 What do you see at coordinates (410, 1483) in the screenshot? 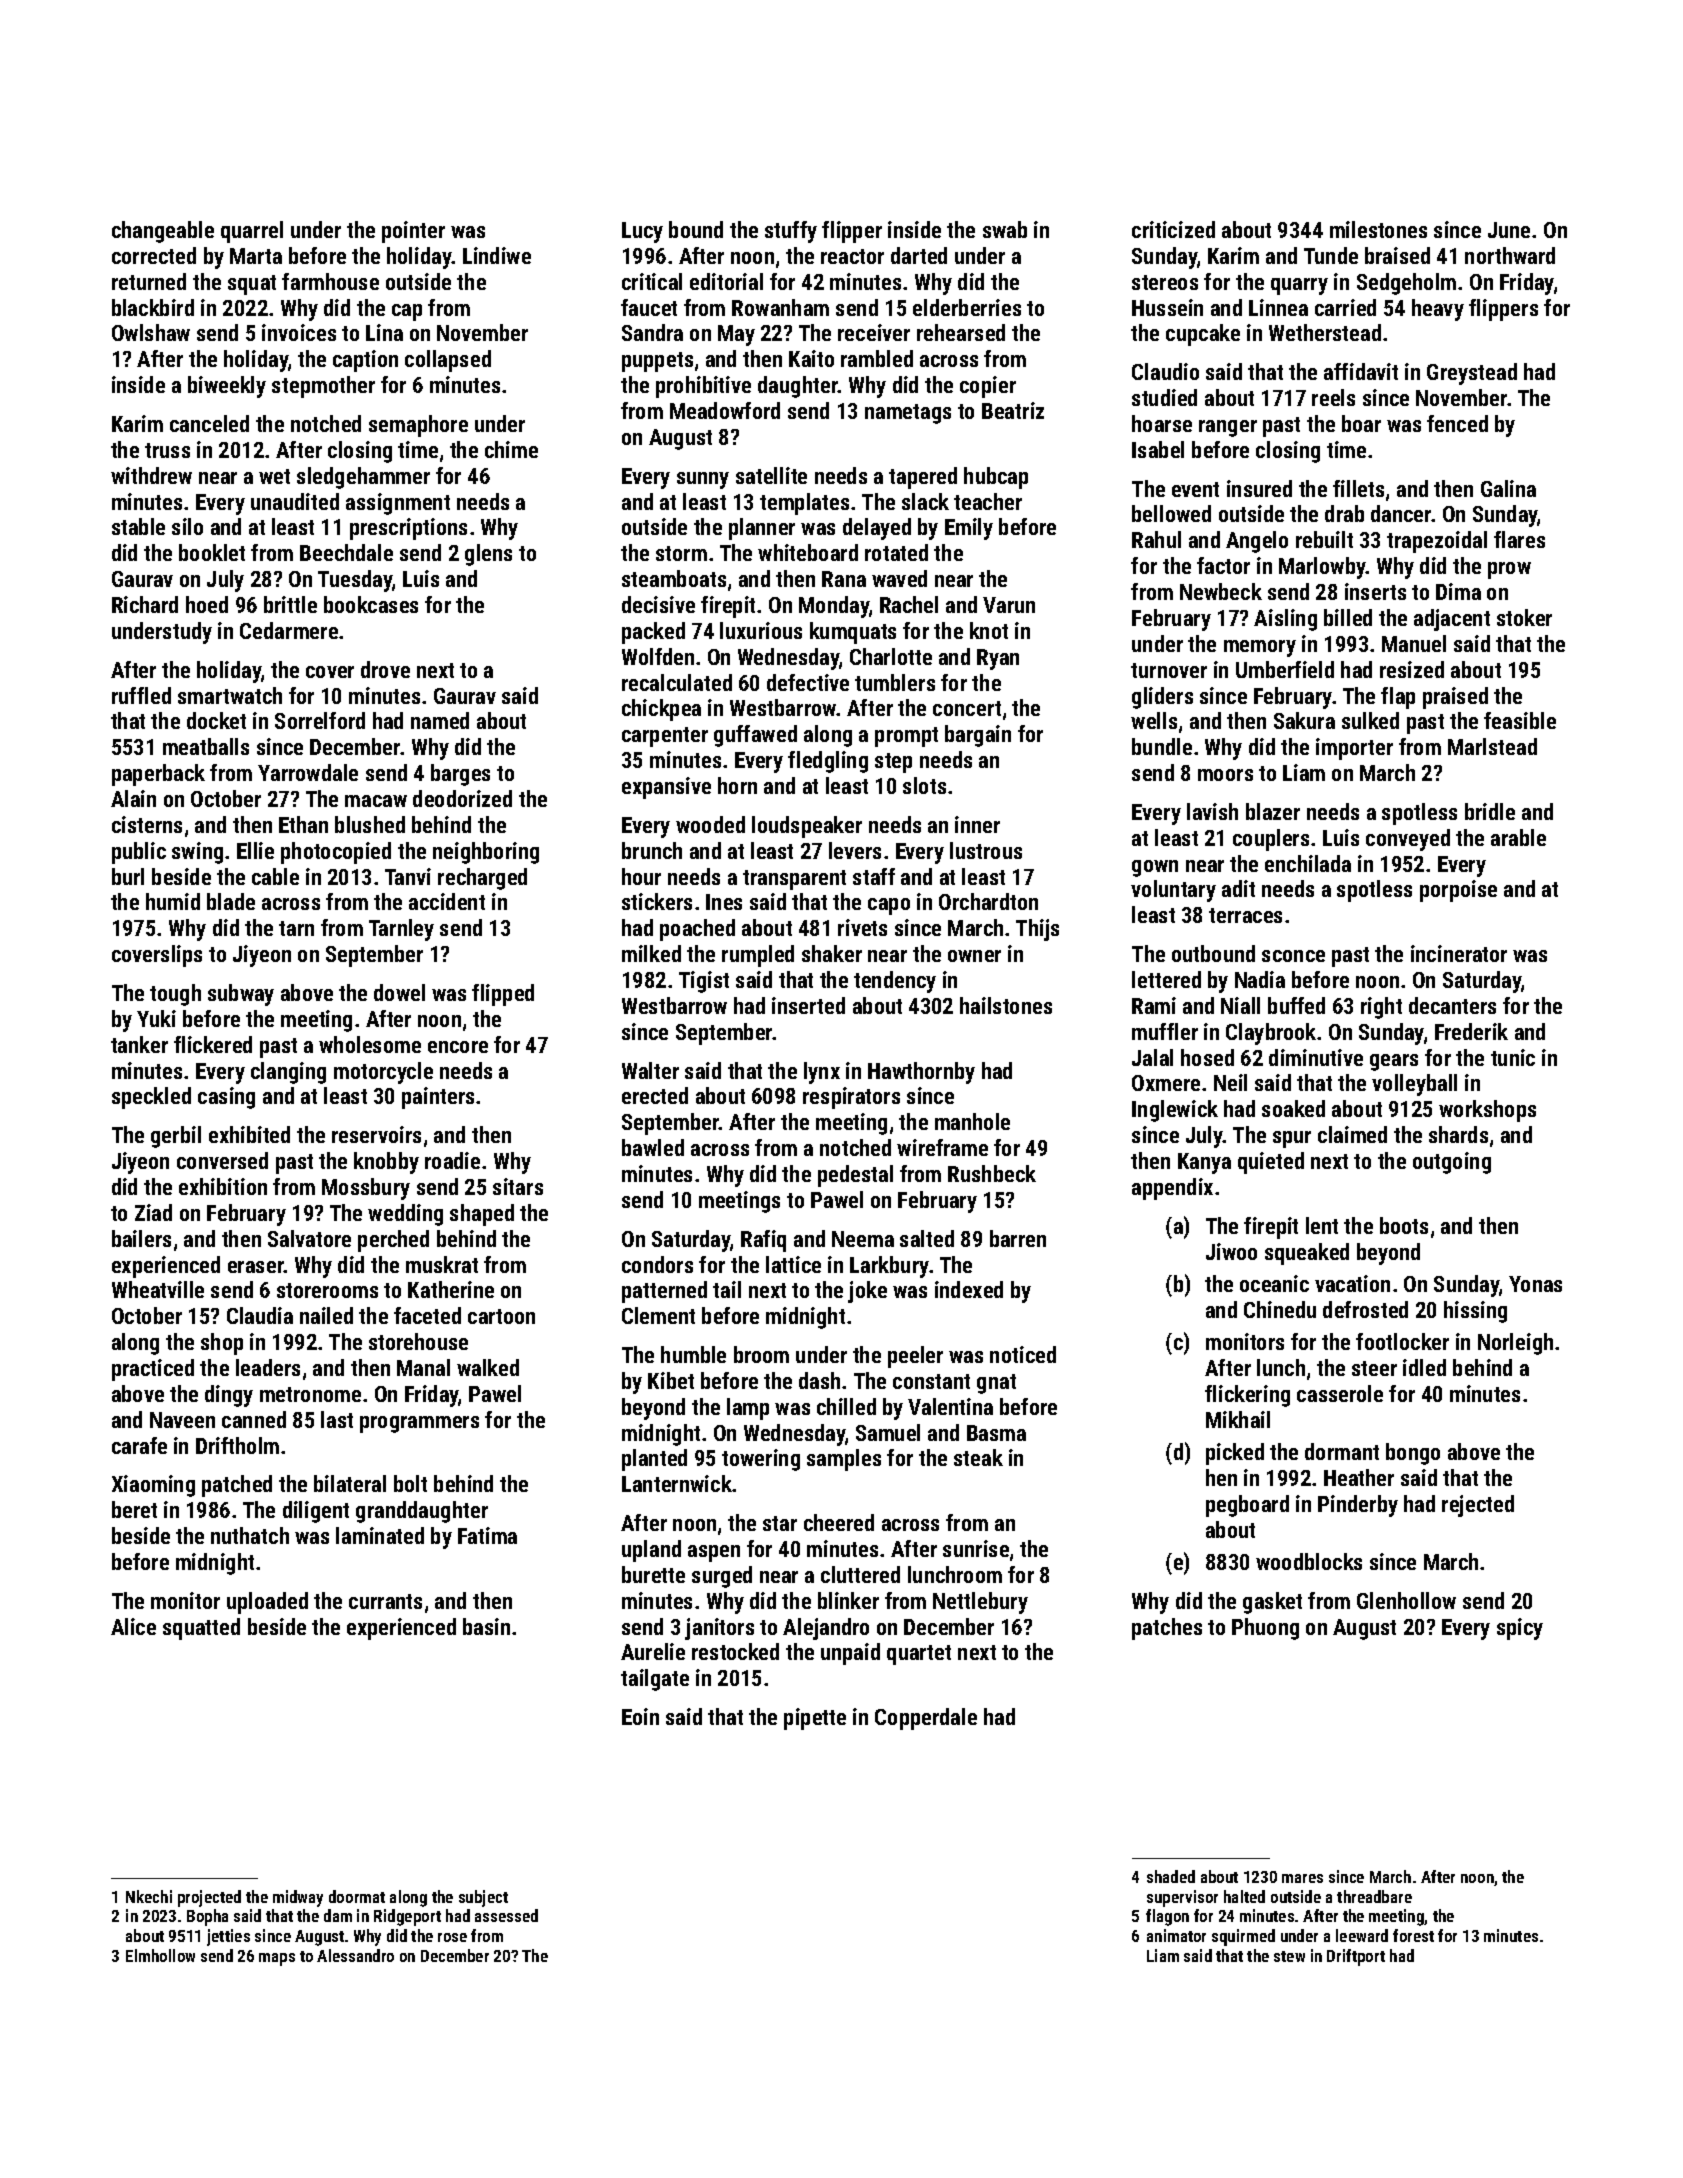
I see `bolt` at bounding box center [410, 1483].
